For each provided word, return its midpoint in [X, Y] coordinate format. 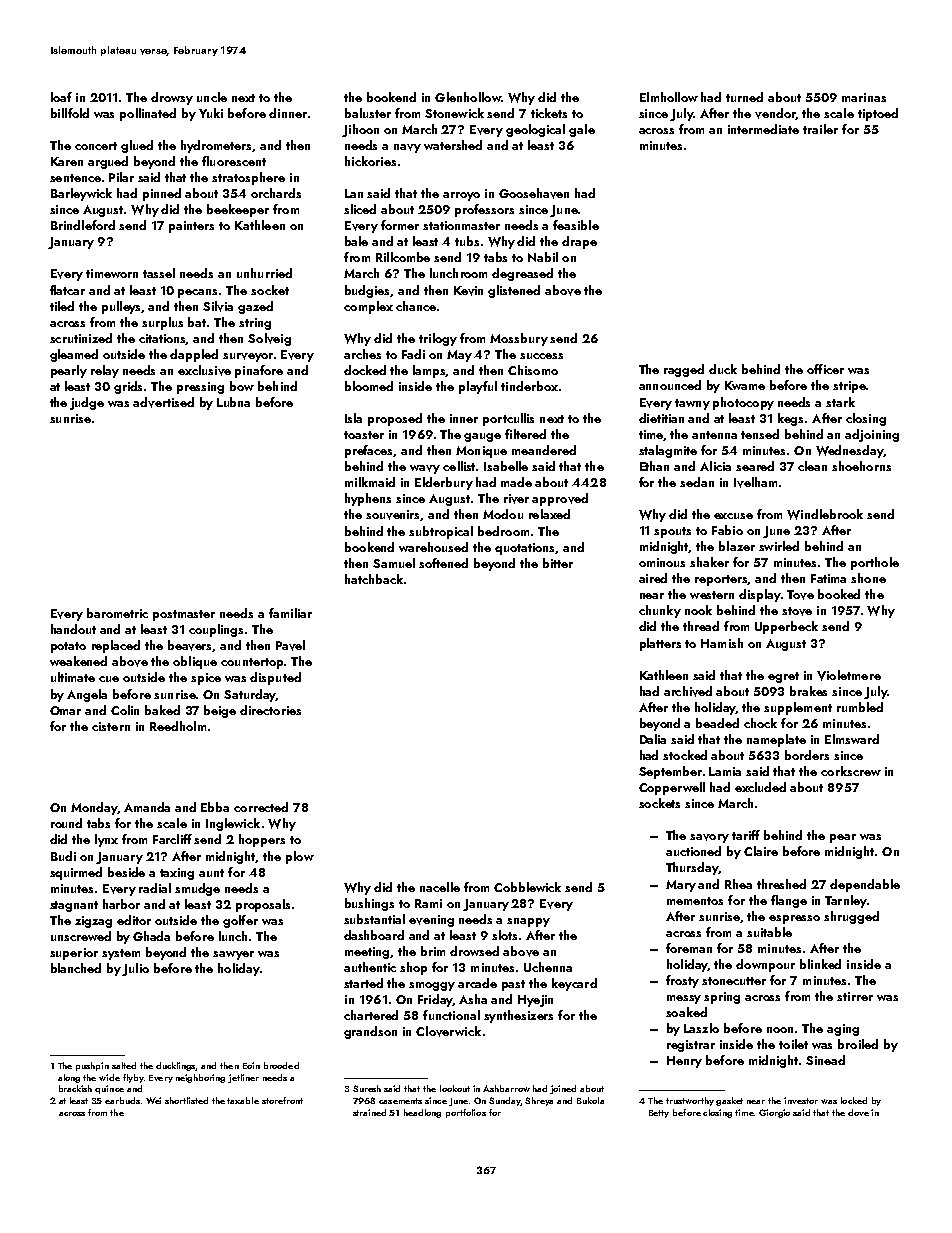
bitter [558, 563]
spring [722, 998]
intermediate [763, 129]
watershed [453, 145]
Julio [135, 969]
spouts [672, 532]
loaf [61, 97]
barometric [117, 613]
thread [701, 626]
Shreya [539, 1101]
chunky [660, 611]
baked [162, 710]
